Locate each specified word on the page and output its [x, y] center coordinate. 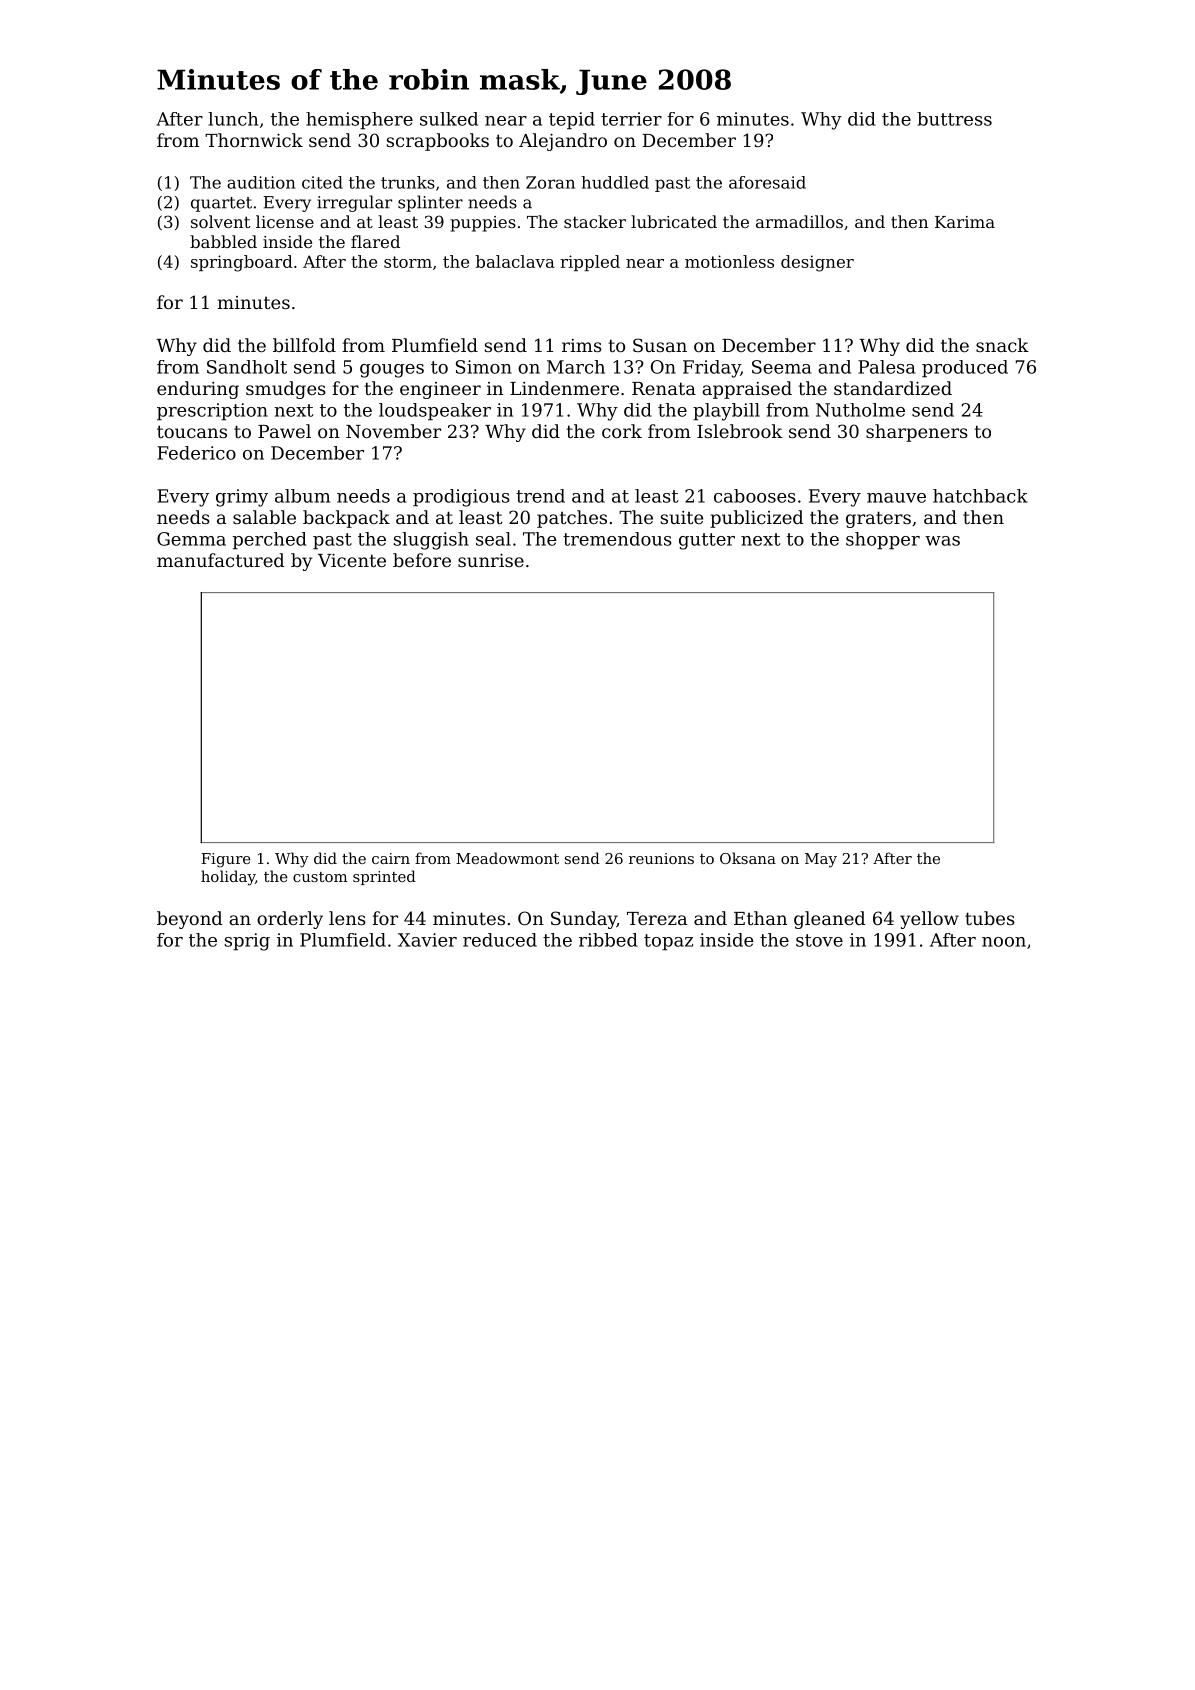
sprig [247, 942]
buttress [954, 119]
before [422, 560]
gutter [707, 541]
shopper [883, 541]
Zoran [550, 182]
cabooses [755, 496]
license [285, 221]
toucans [192, 431]
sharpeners [917, 433]
